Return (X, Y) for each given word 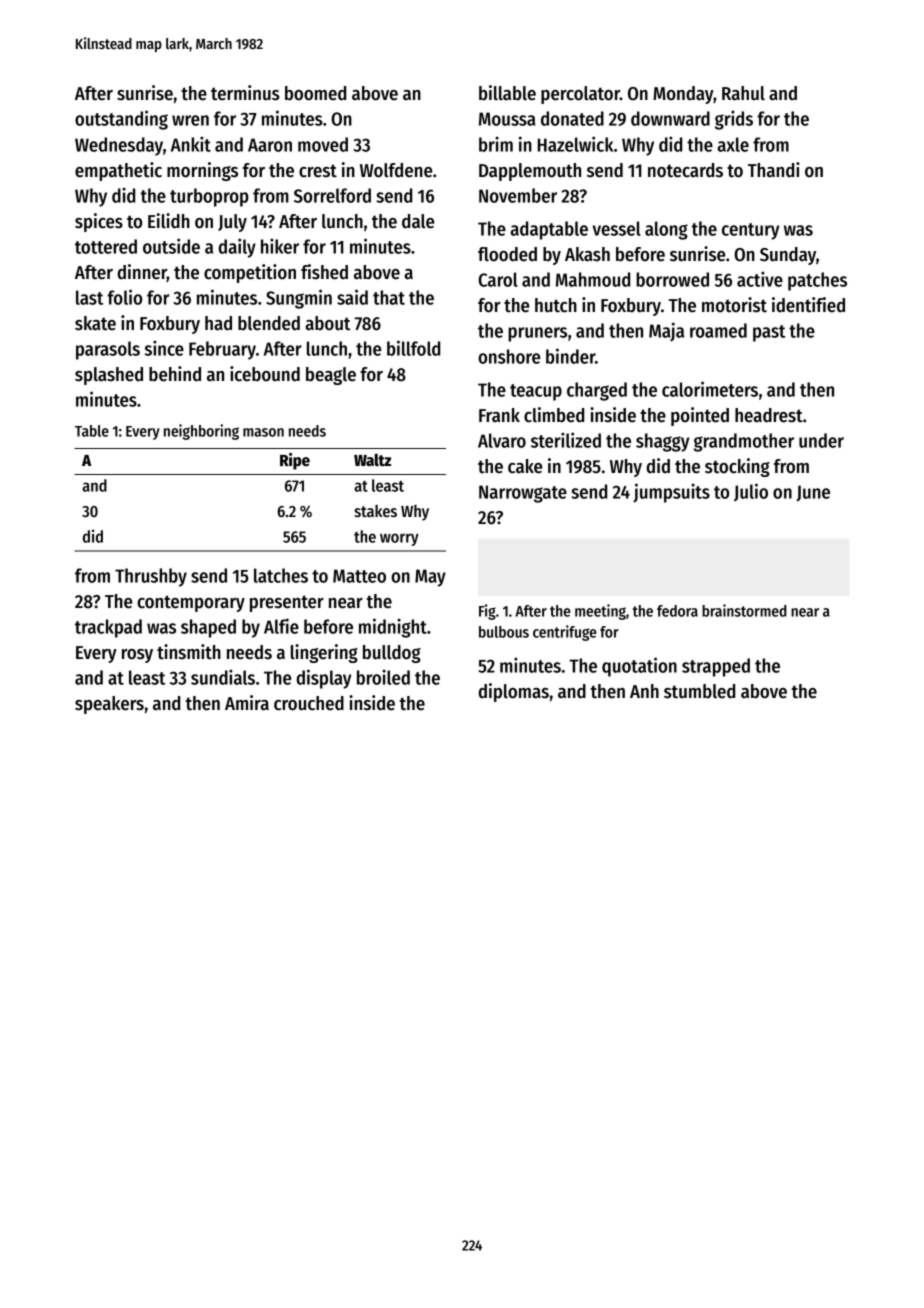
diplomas (514, 692)
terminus (245, 93)
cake (525, 466)
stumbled (699, 691)
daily (237, 248)
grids (734, 120)
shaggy (662, 442)
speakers (109, 705)
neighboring (201, 432)
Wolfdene (396, 170)
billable (507, 93)
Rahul (743, 93)
